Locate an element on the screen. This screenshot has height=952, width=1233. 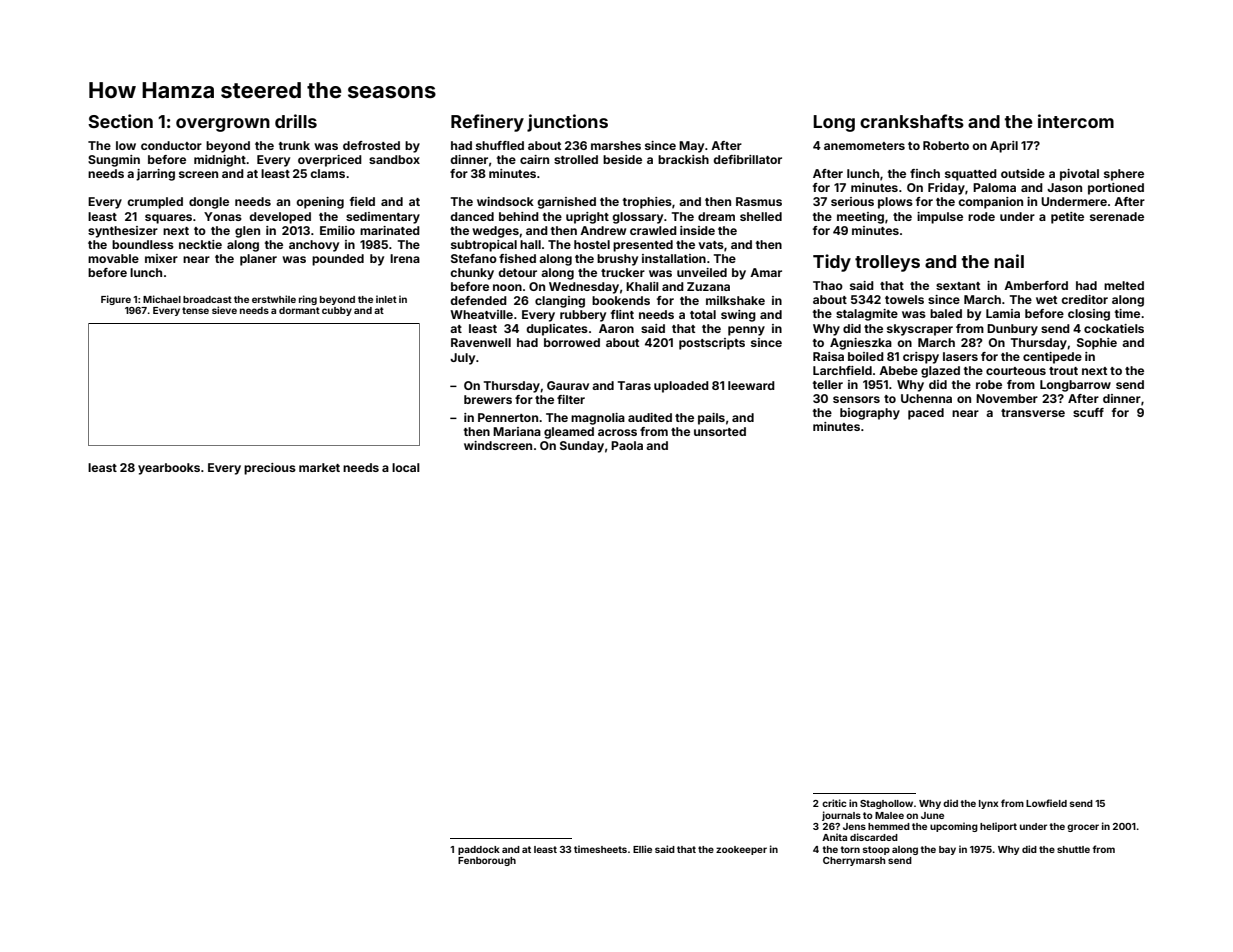
paddock is located at coordinates (479, 850).
